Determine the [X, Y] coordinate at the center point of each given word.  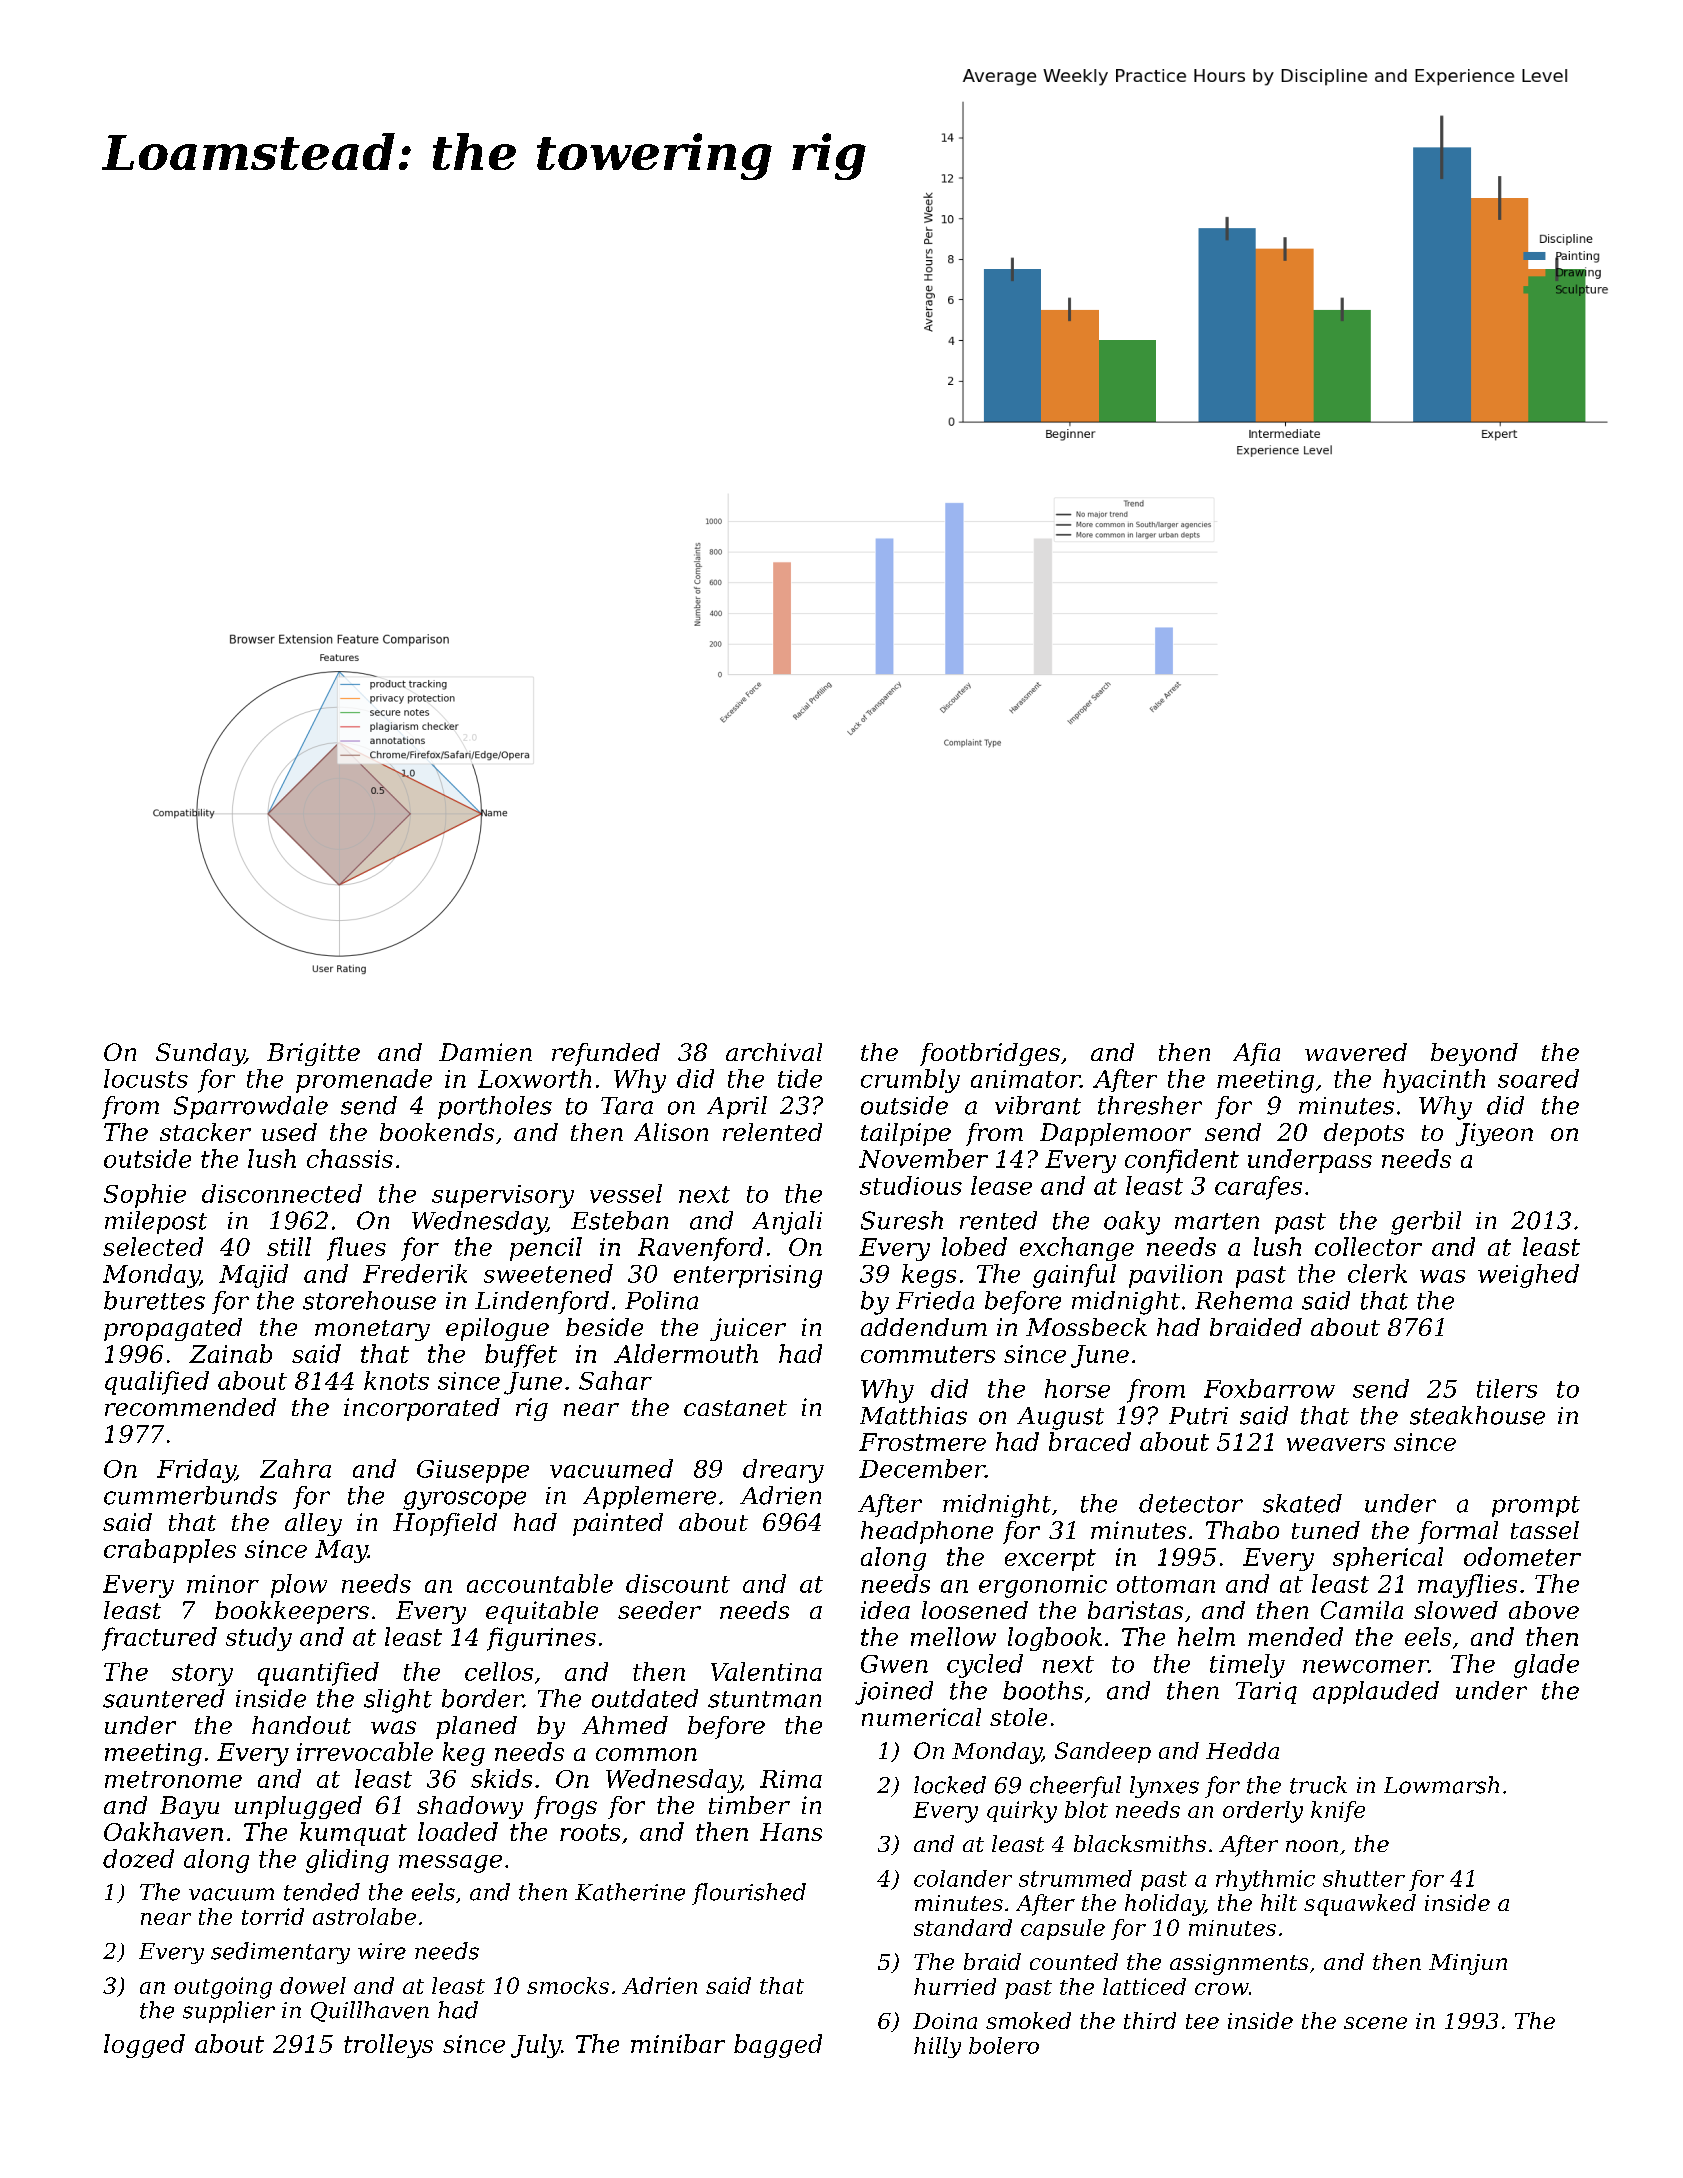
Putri [1198, 1416]
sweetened [548, 1273]
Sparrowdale [251, 1107]
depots [1364, 1134]
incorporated [422, 1409]
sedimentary [280, 1953]
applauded [1376, 1692]
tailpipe [906, 1134]
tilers [1507, 1388]
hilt [1279, 1902]
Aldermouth [686, 1353]
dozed [138, 1858]
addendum [924, 1327]
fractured [159, 1639]
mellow [953, 1636]
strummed [1075, 1878]
